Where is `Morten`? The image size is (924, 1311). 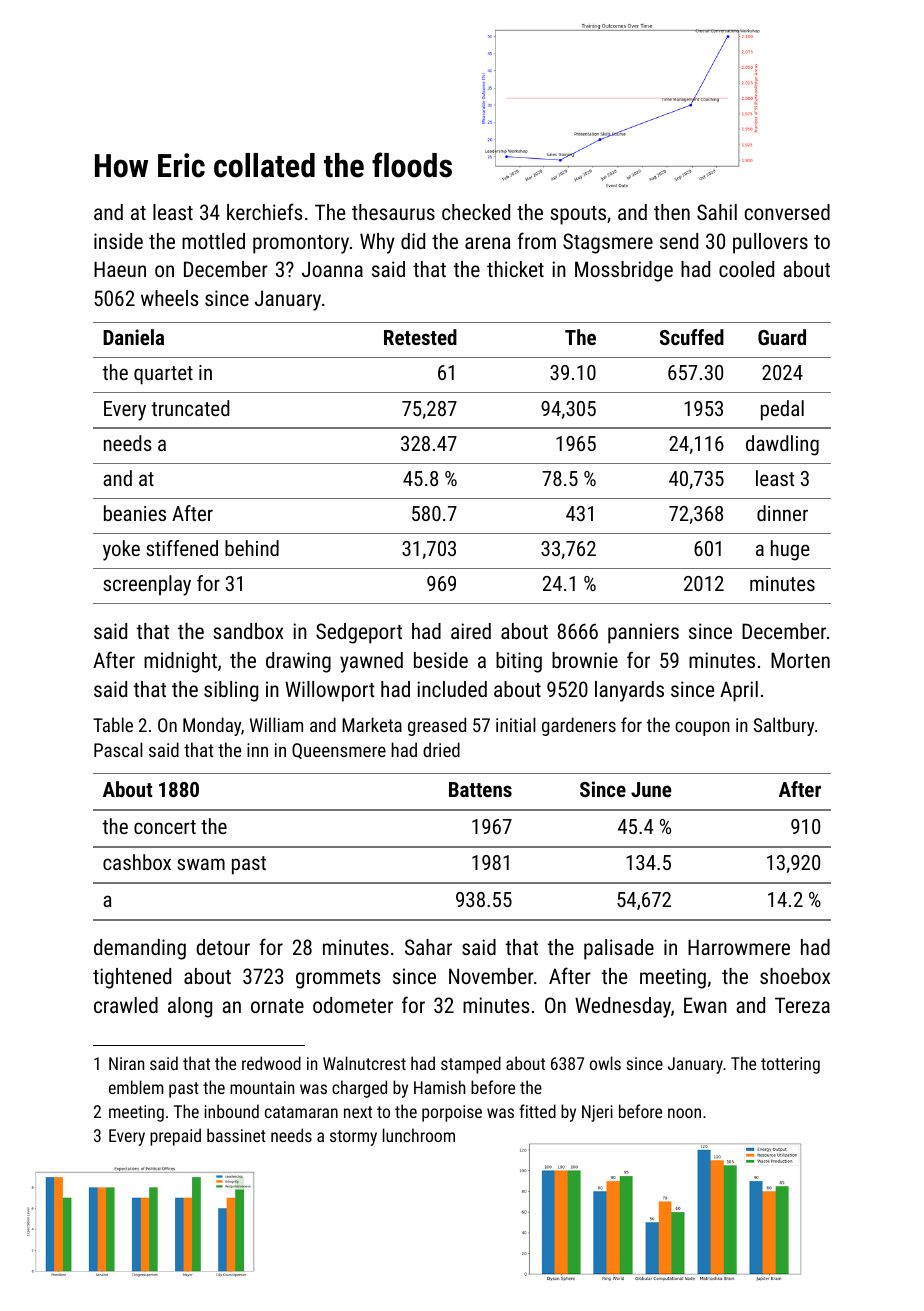 Morten is located at coordinates (800, 660).
